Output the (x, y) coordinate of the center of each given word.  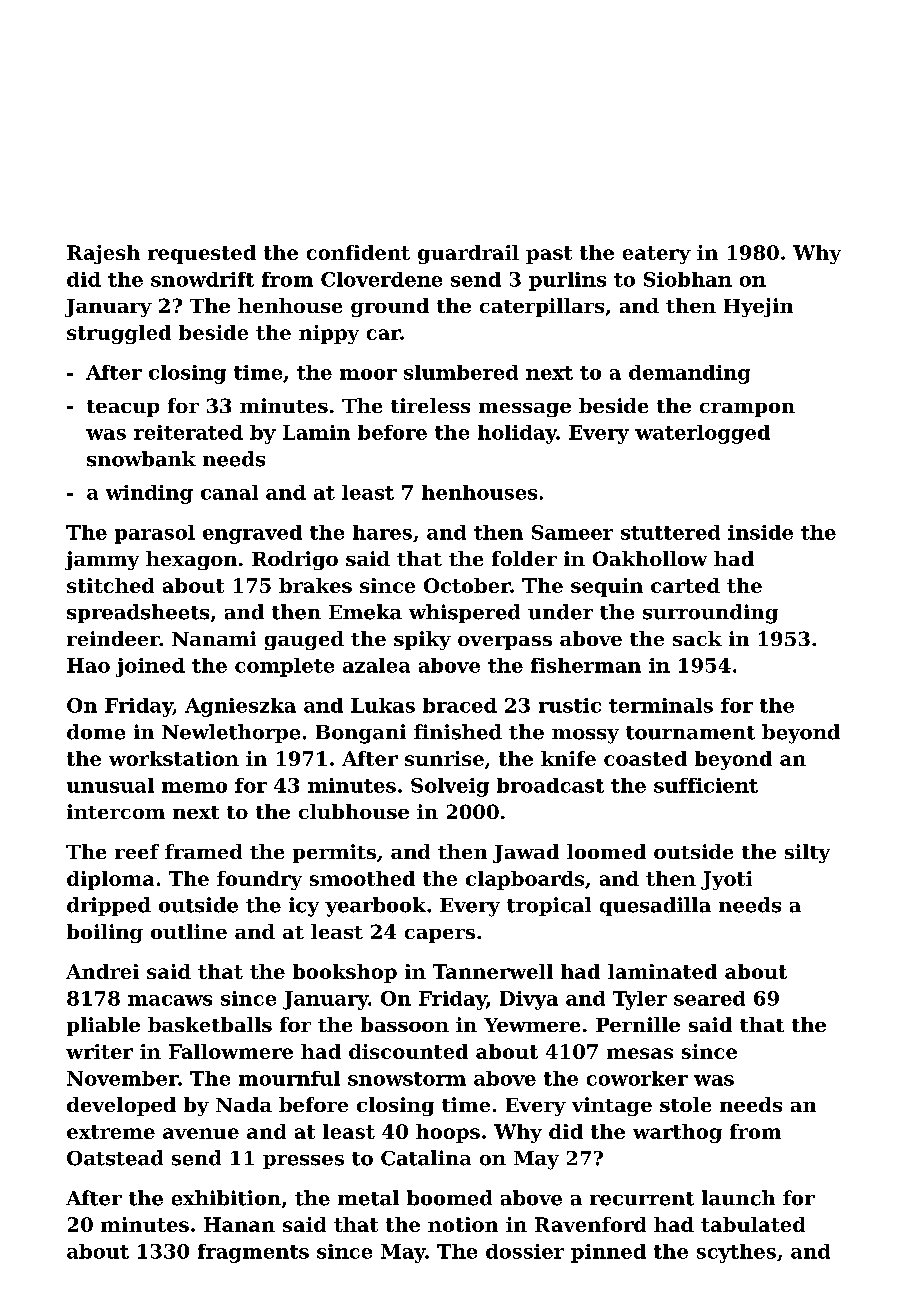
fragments (253, 1253)
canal (229, 492)
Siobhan (688, 279)
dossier (525, 1251)
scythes (736, 1253)
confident (358, 252)
